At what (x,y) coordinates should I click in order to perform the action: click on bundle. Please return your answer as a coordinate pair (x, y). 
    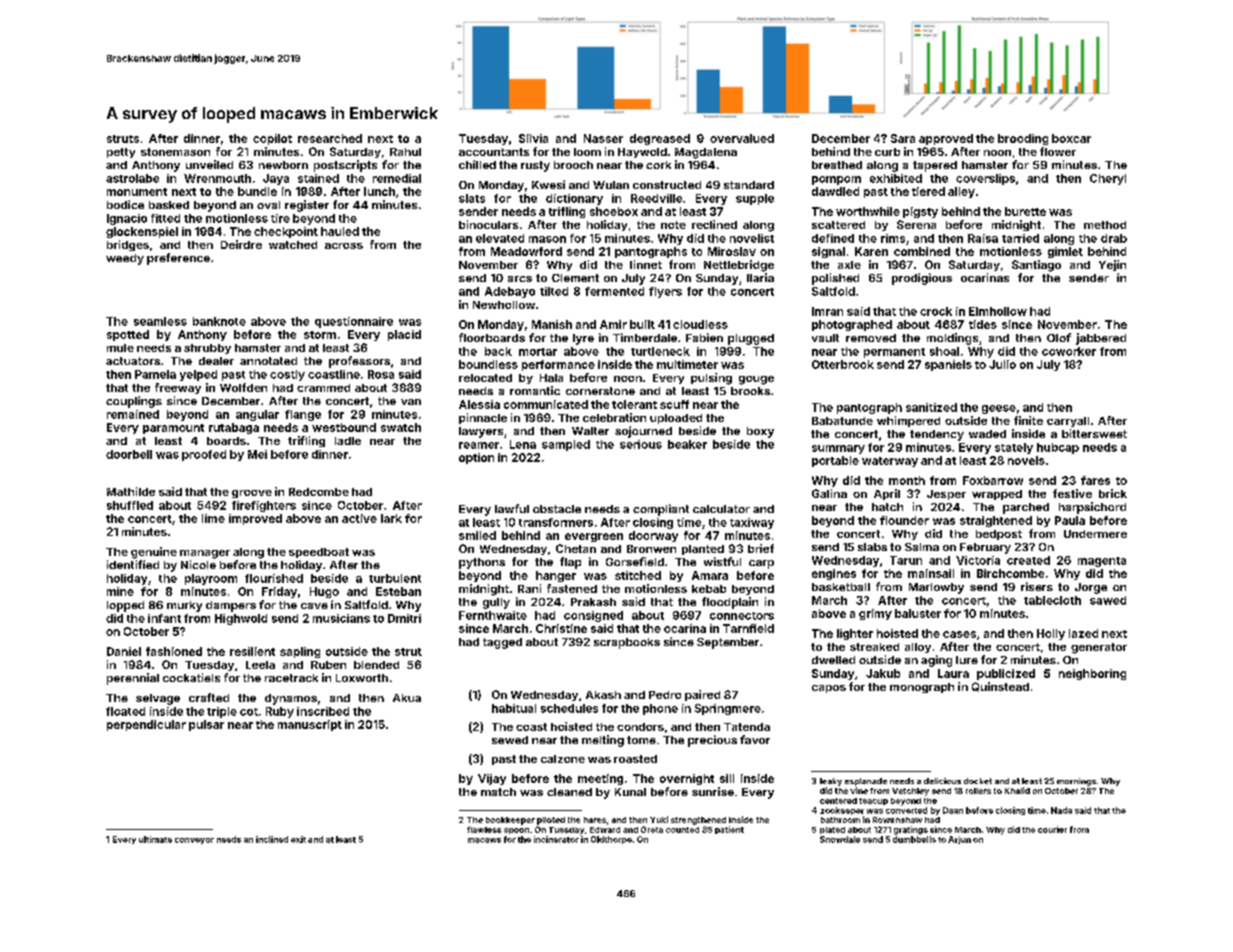
    Looking at the image, I should click on (257, 191).
